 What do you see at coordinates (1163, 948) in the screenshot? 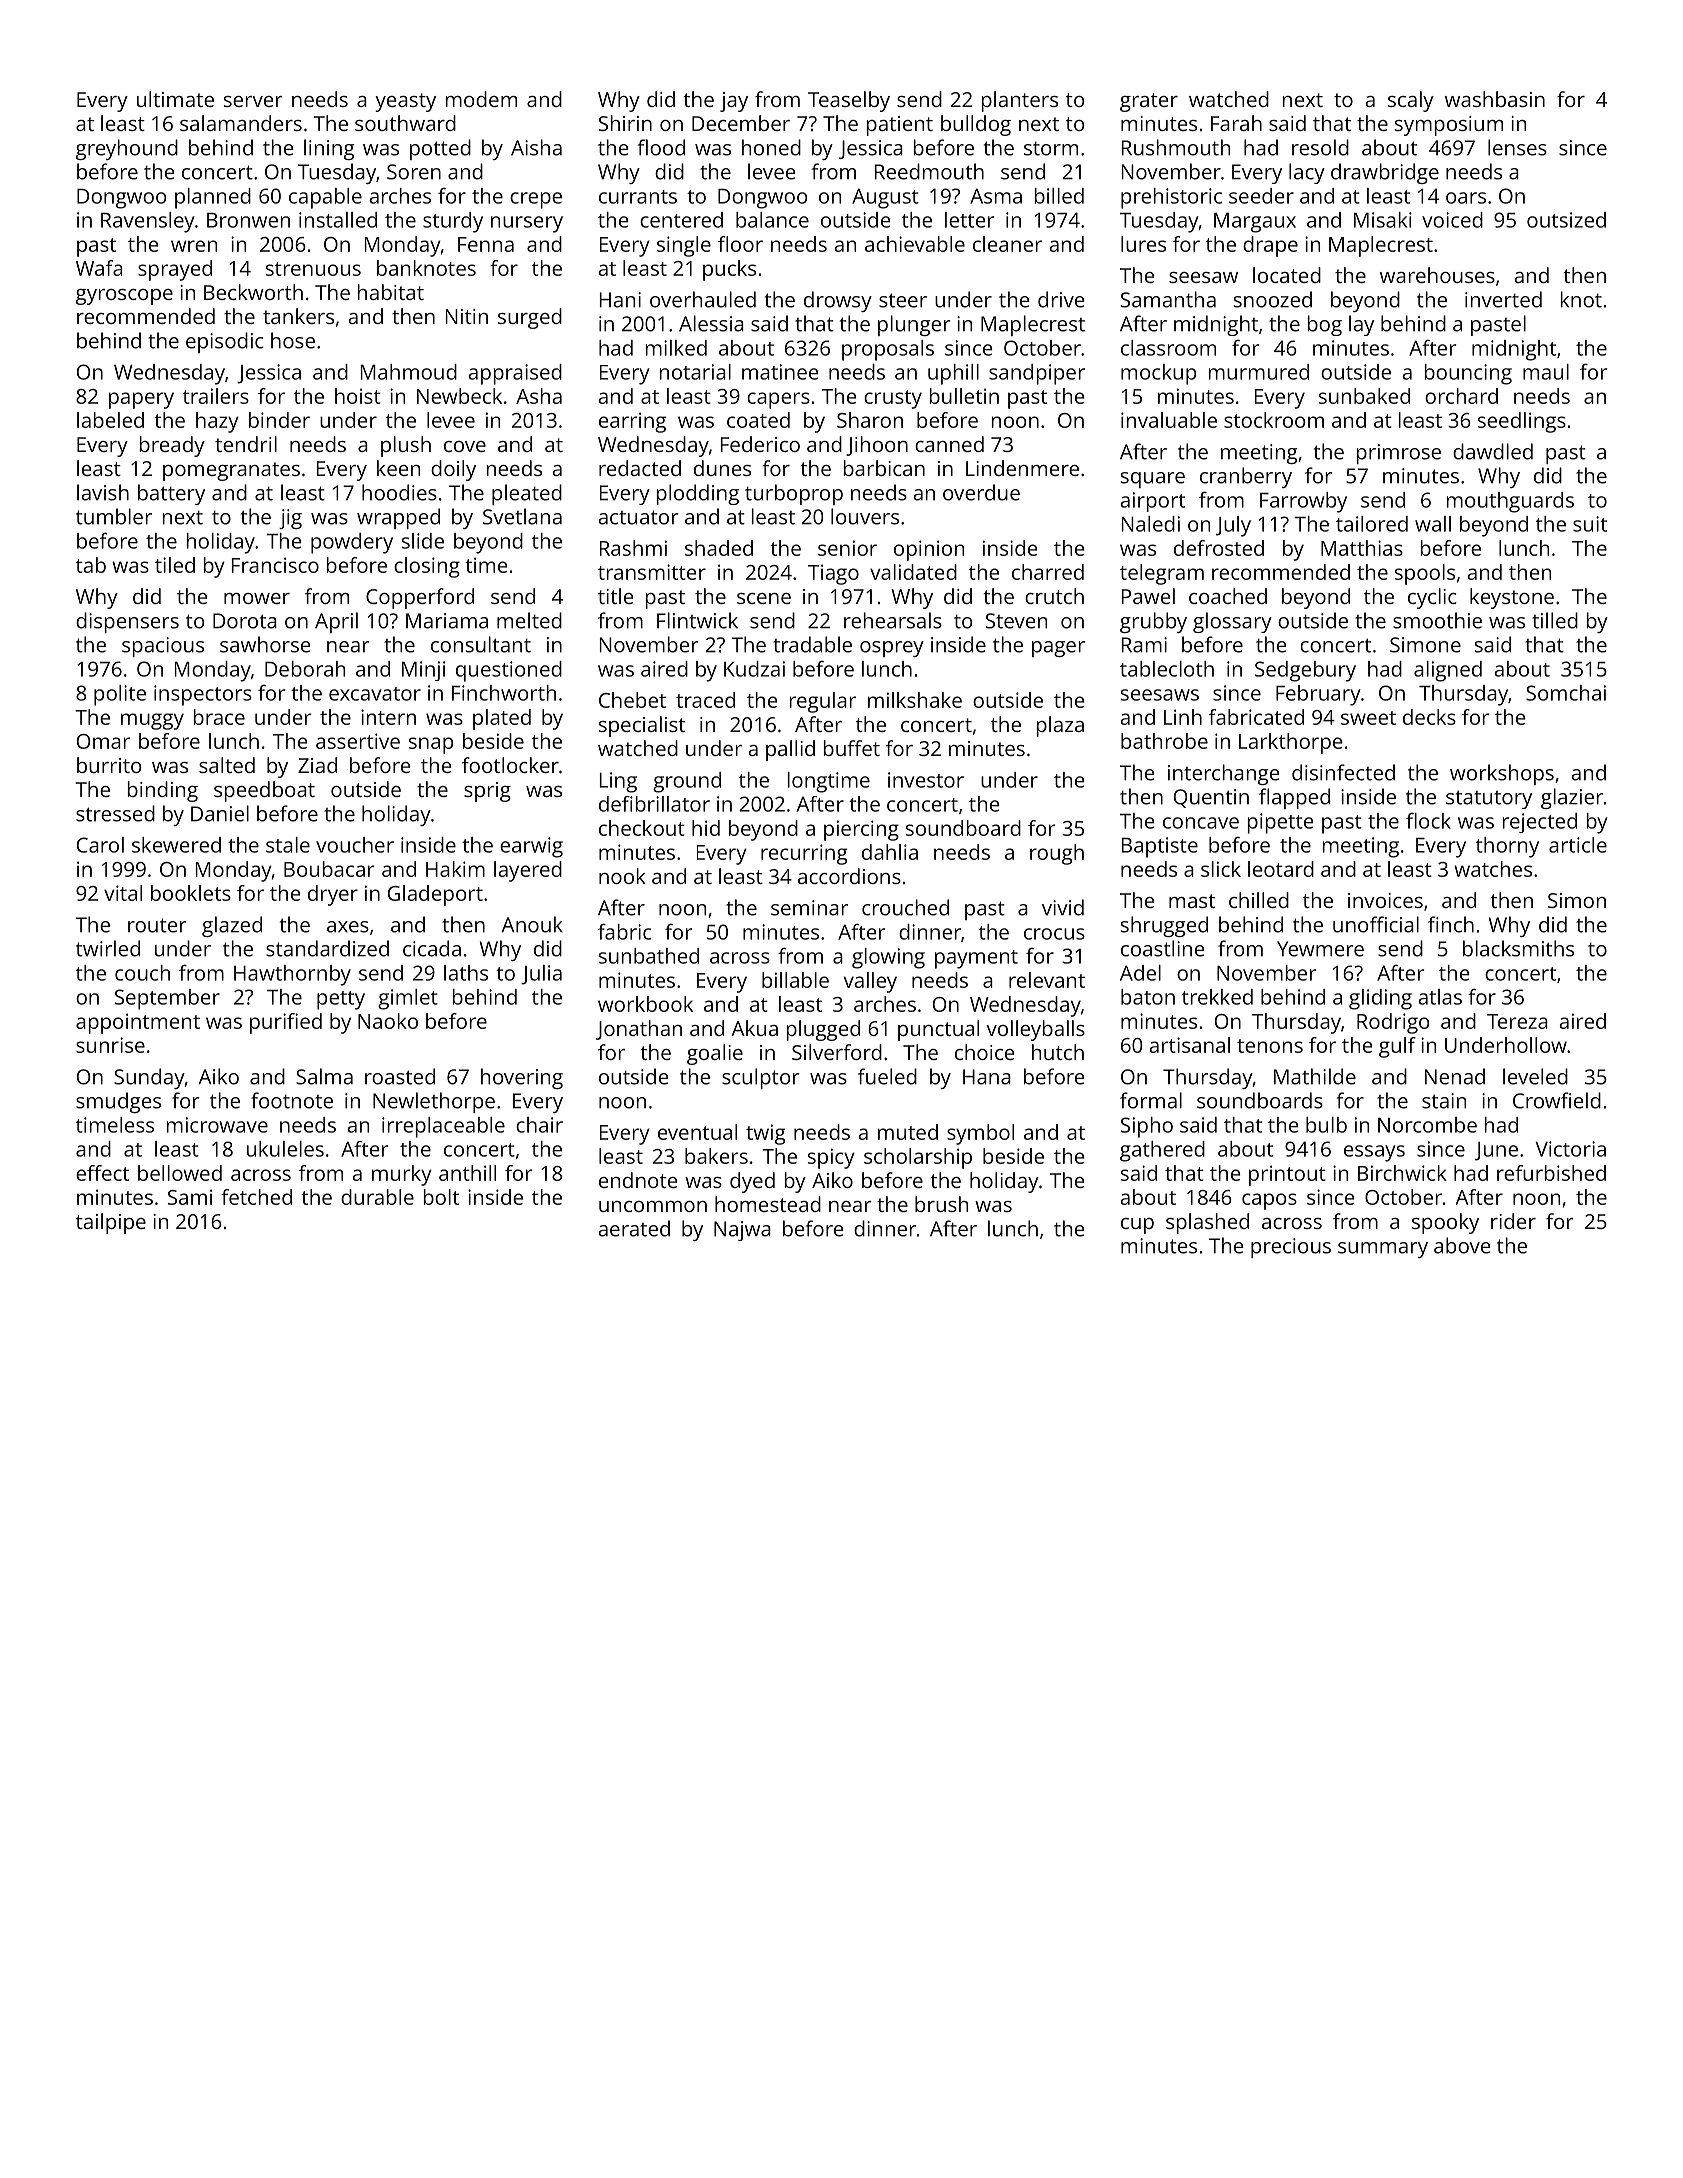
I see `coastline` at bounding box center [1163, 948].
